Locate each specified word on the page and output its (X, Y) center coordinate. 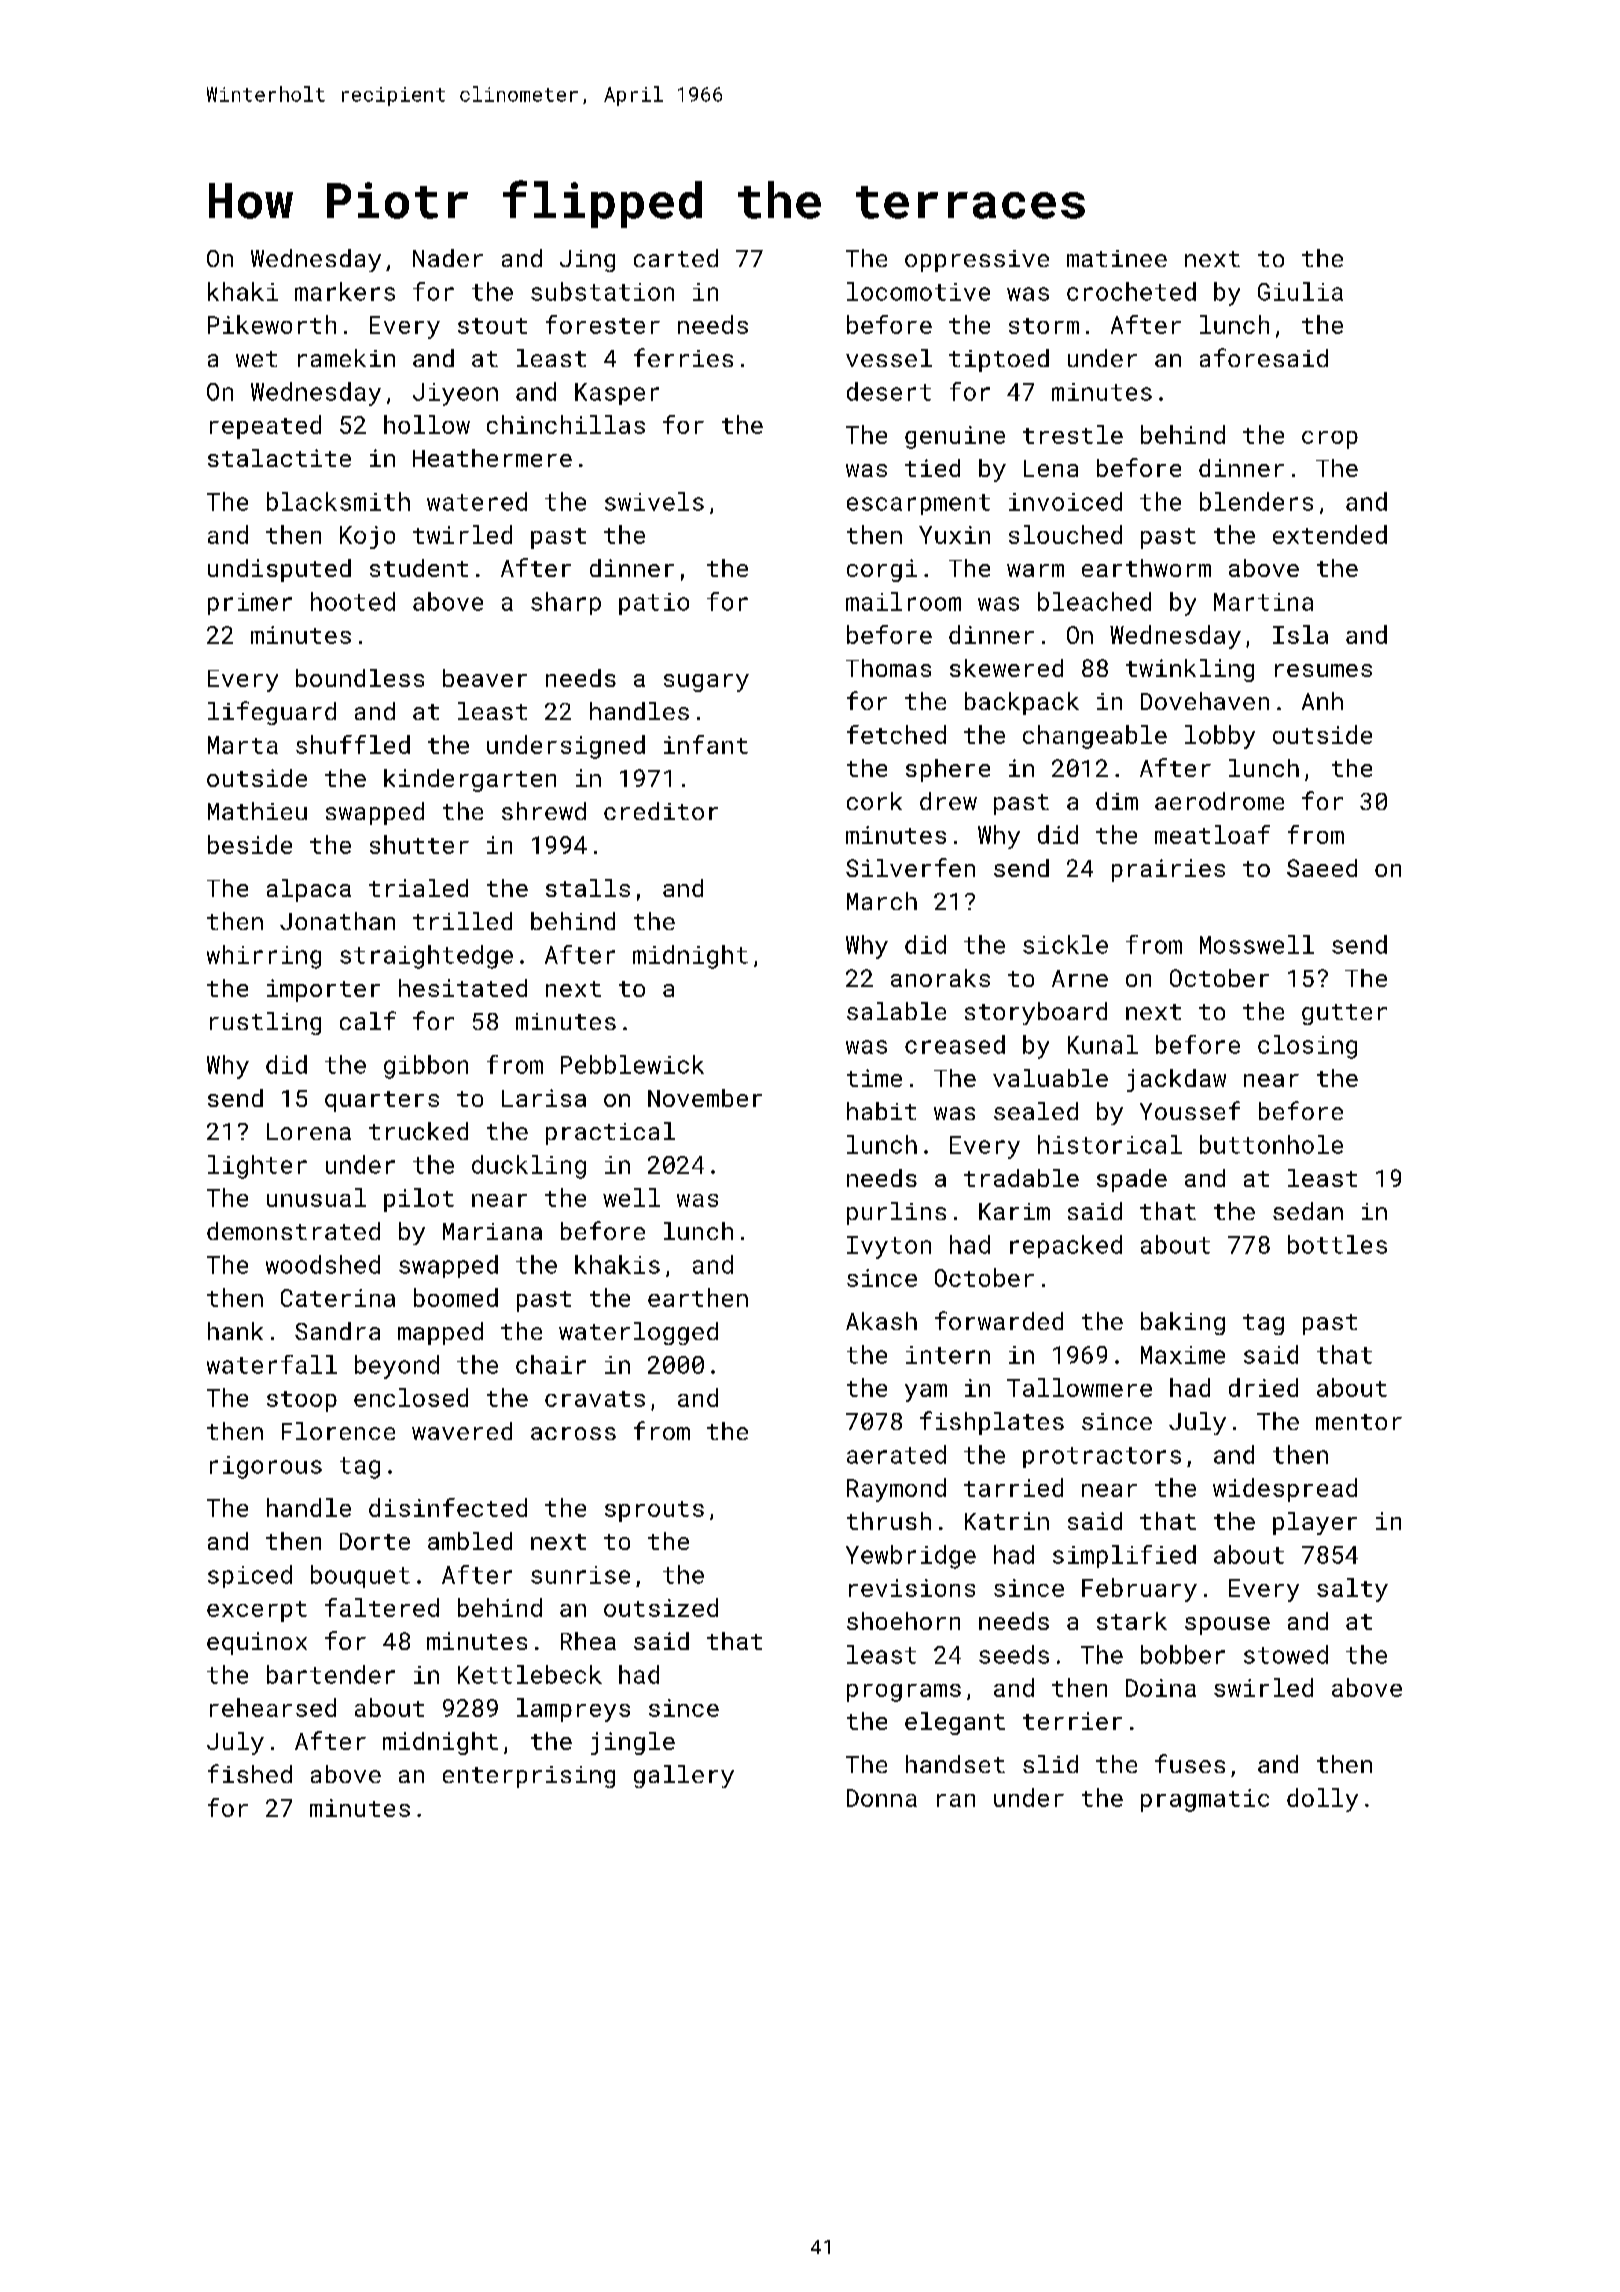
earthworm (1146, 568)
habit (881, 1111)
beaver (485, 678)
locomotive (918, 291)
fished (250, 1773)
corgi (882, 570)
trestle (1073, 434)
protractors (1102, 1457)
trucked (418, 1131)
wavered (462, 1431)
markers (345, 291)
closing (1307, 1047)
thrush (889, 1521)
